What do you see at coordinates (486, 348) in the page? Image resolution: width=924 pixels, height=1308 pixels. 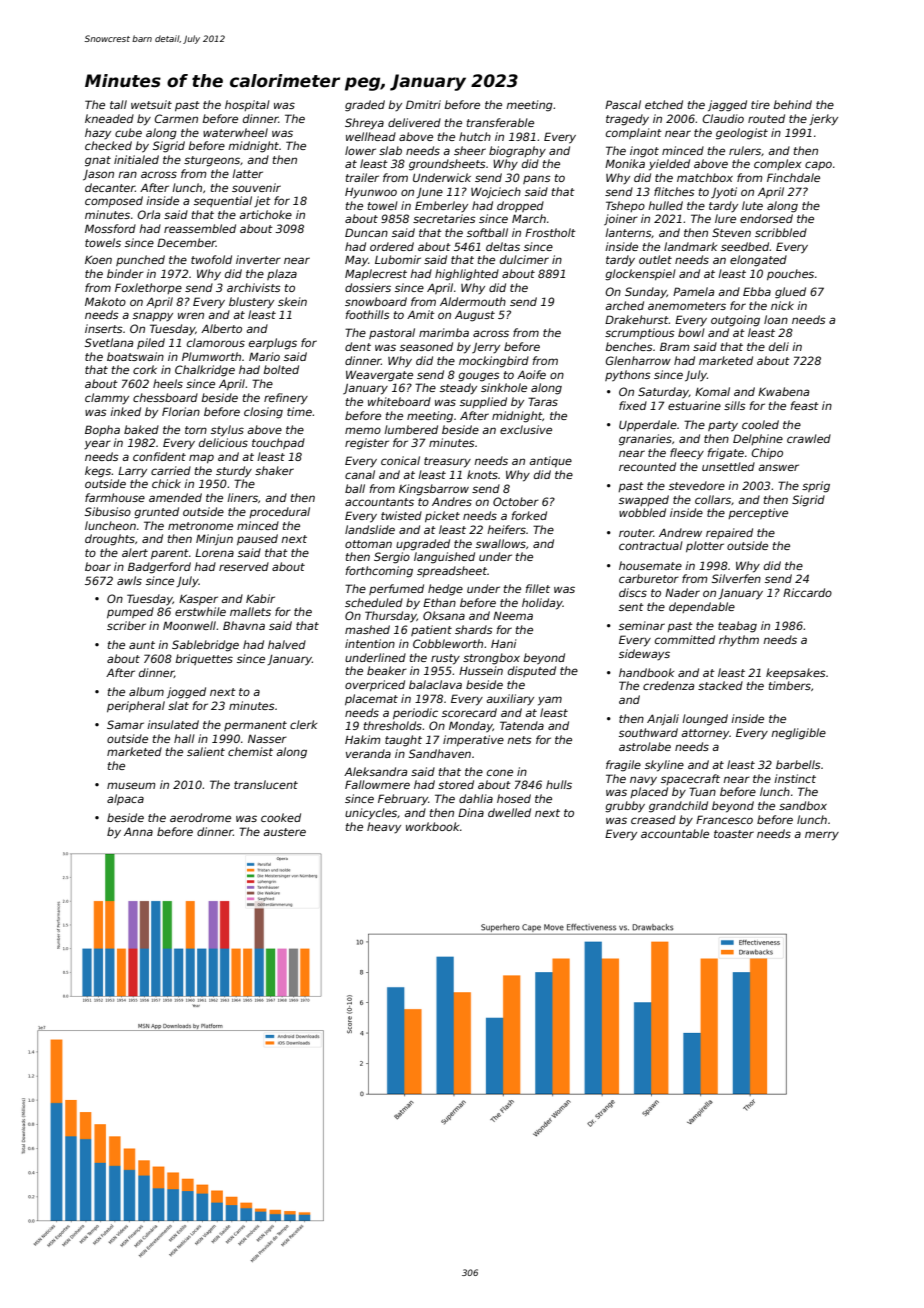 I see `Jerry` at bounding box center [486, 348].
